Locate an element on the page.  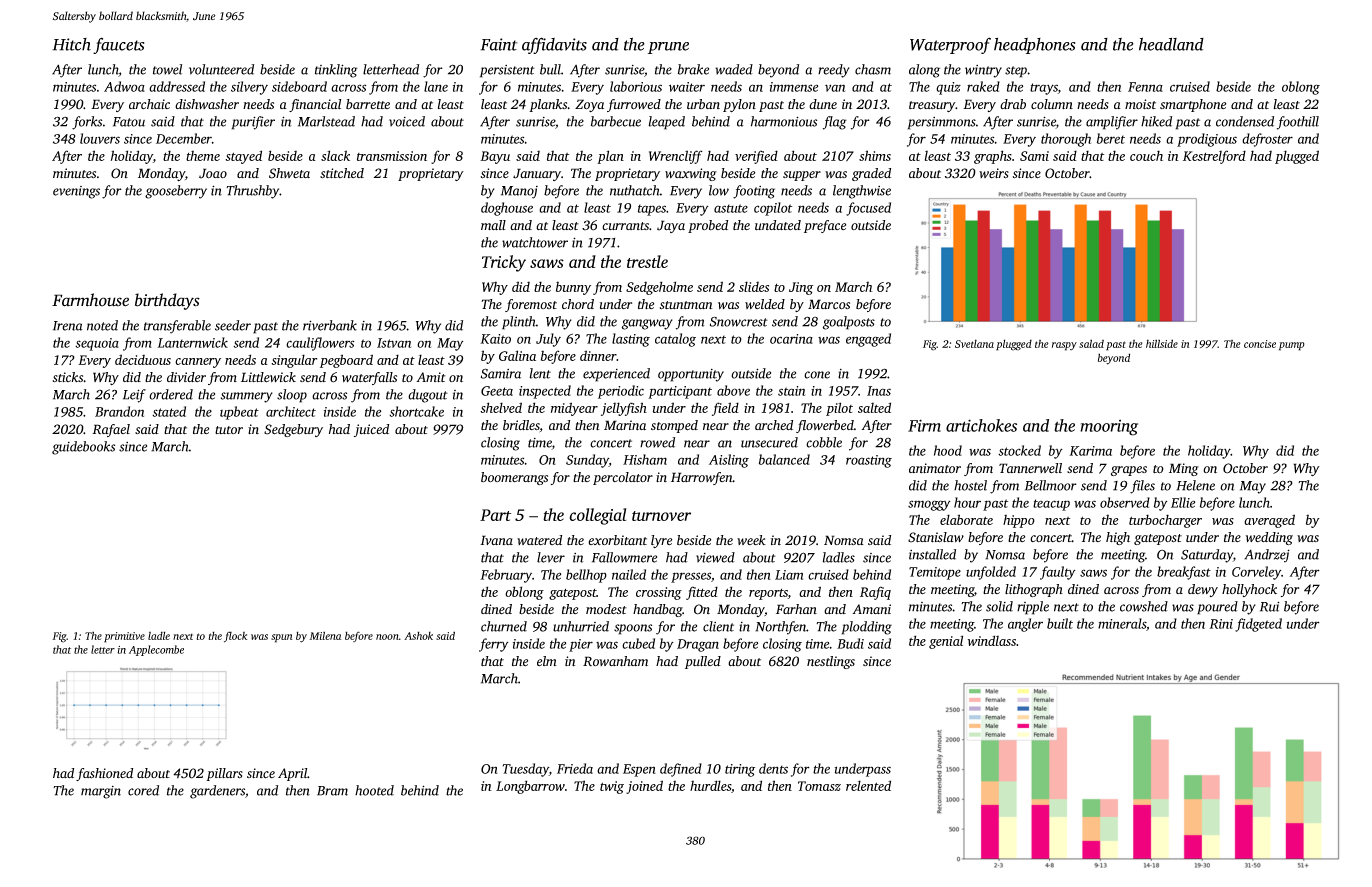
Bram is located at coordinates (332, 791).
